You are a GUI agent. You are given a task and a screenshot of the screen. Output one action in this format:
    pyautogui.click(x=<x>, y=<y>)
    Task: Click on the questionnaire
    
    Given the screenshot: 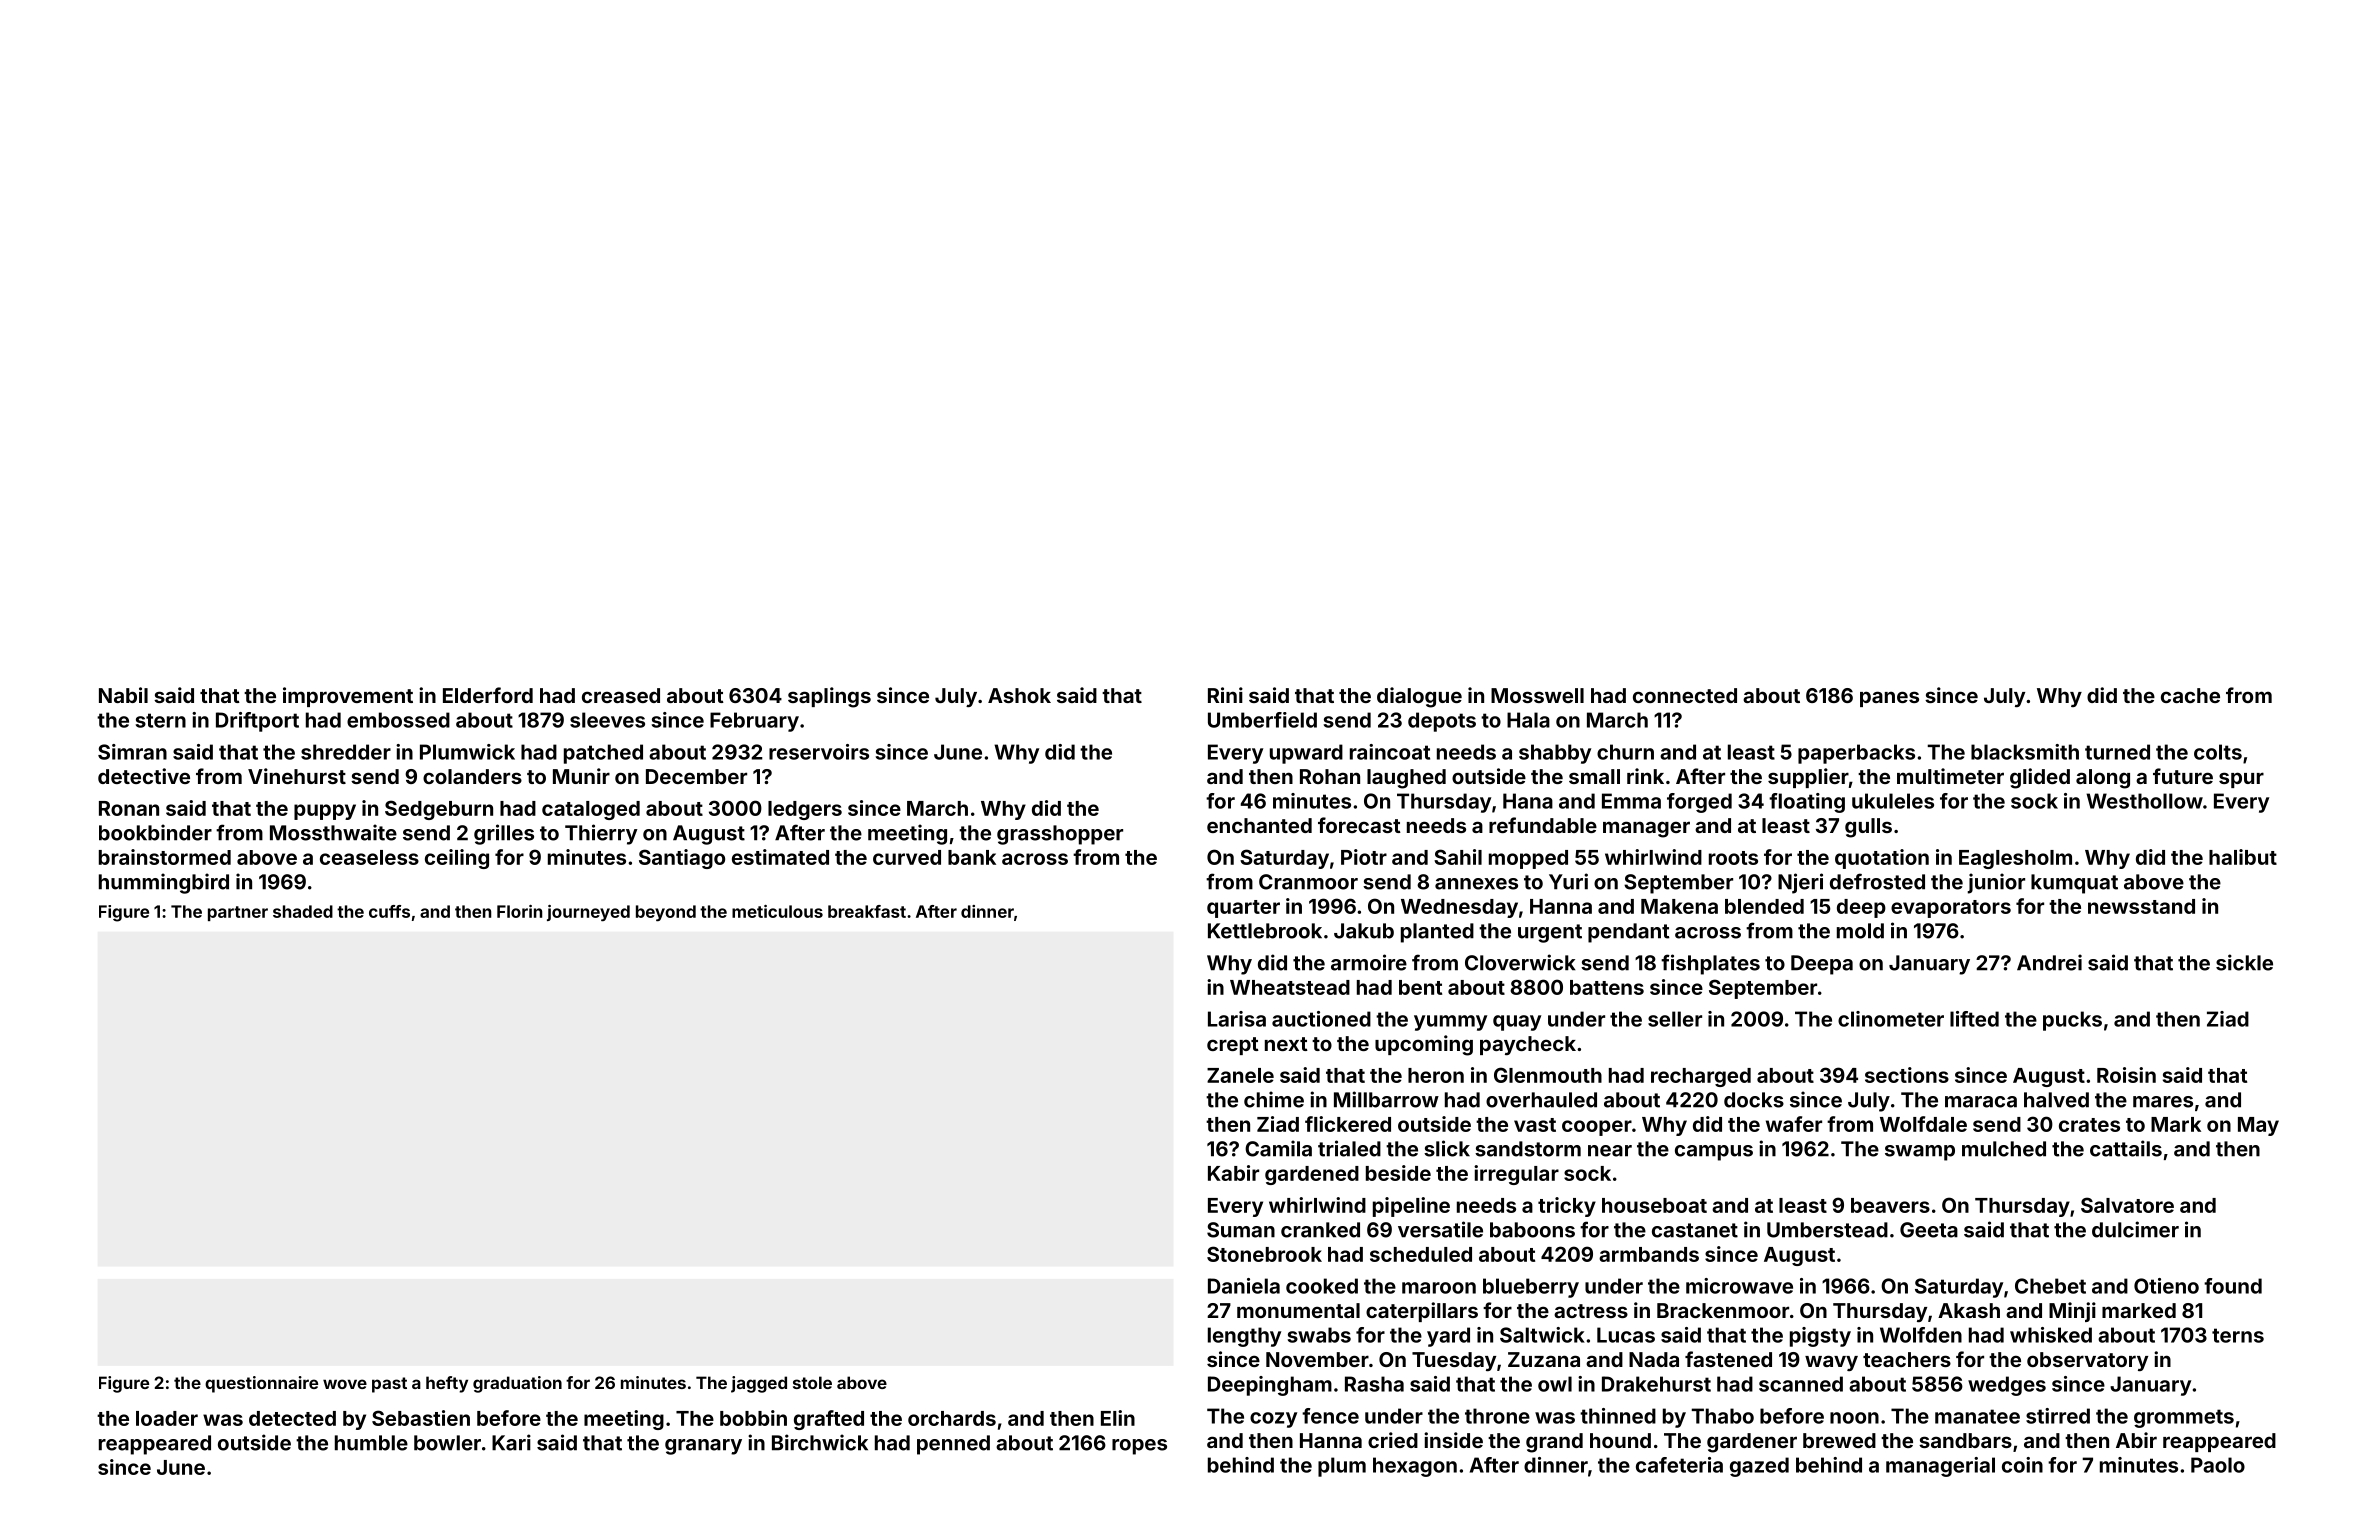 What is the action you would take?
    pyautogui.click(x=261, y=1384)
